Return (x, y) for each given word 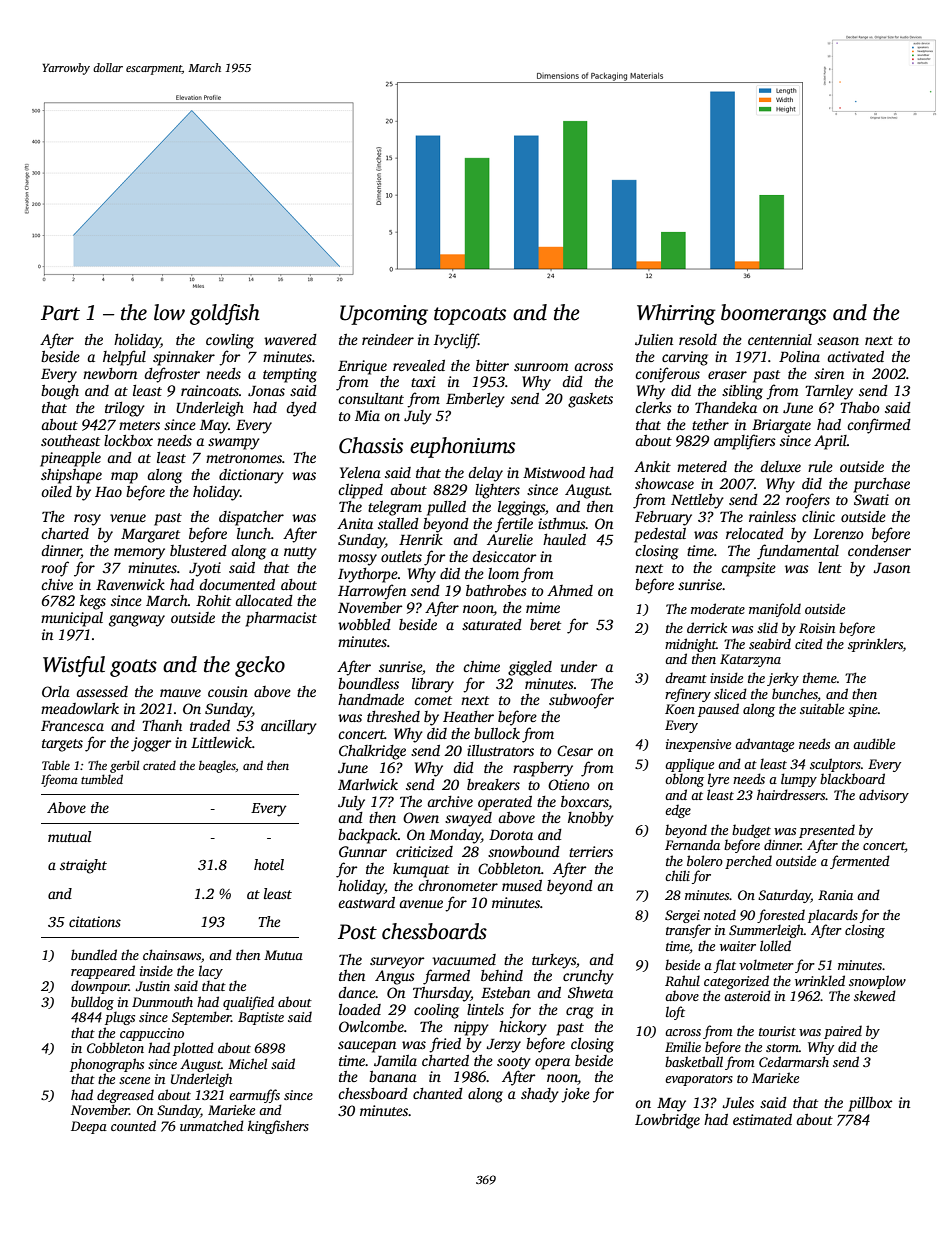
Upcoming (384, 315)
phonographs (107, 1065)
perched (748, 862)
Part (60, 313)
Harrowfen (372, 592)
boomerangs (773, 314)
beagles (217, 767)
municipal (72, 619)
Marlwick (368, 784)
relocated (755, 533)
